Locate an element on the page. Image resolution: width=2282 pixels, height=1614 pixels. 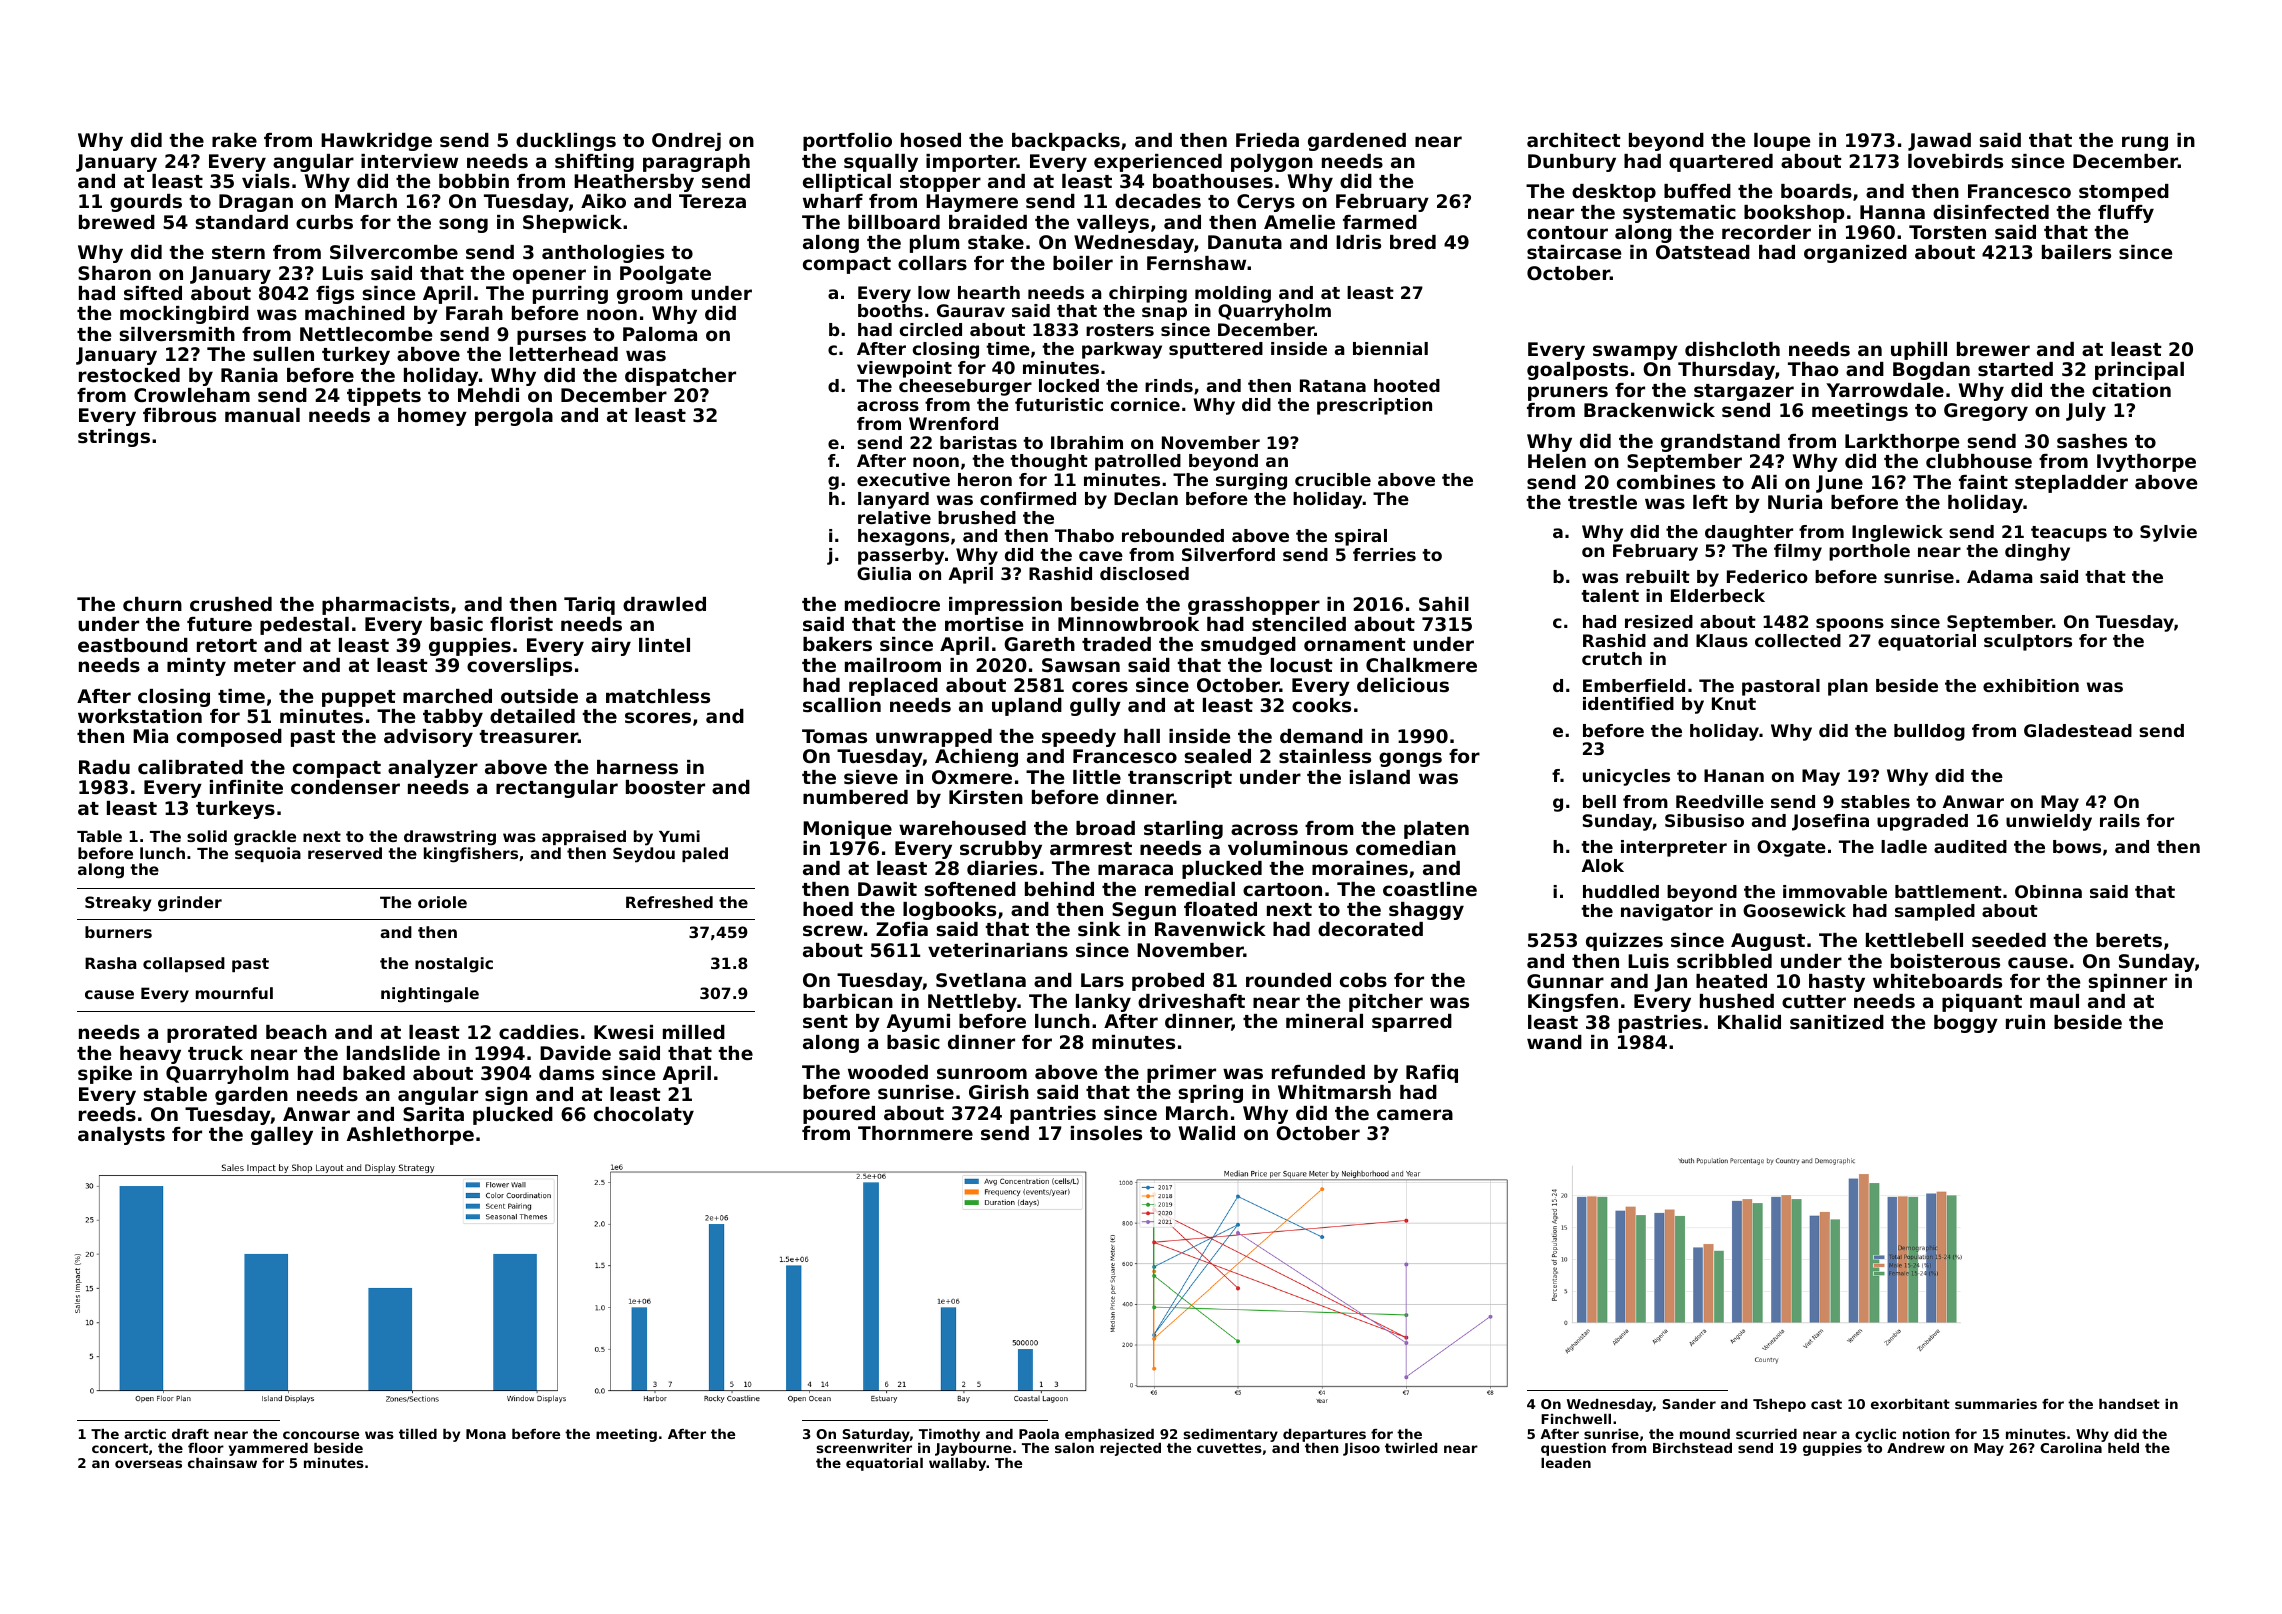
rung is located at coordinates (2145, 143).
